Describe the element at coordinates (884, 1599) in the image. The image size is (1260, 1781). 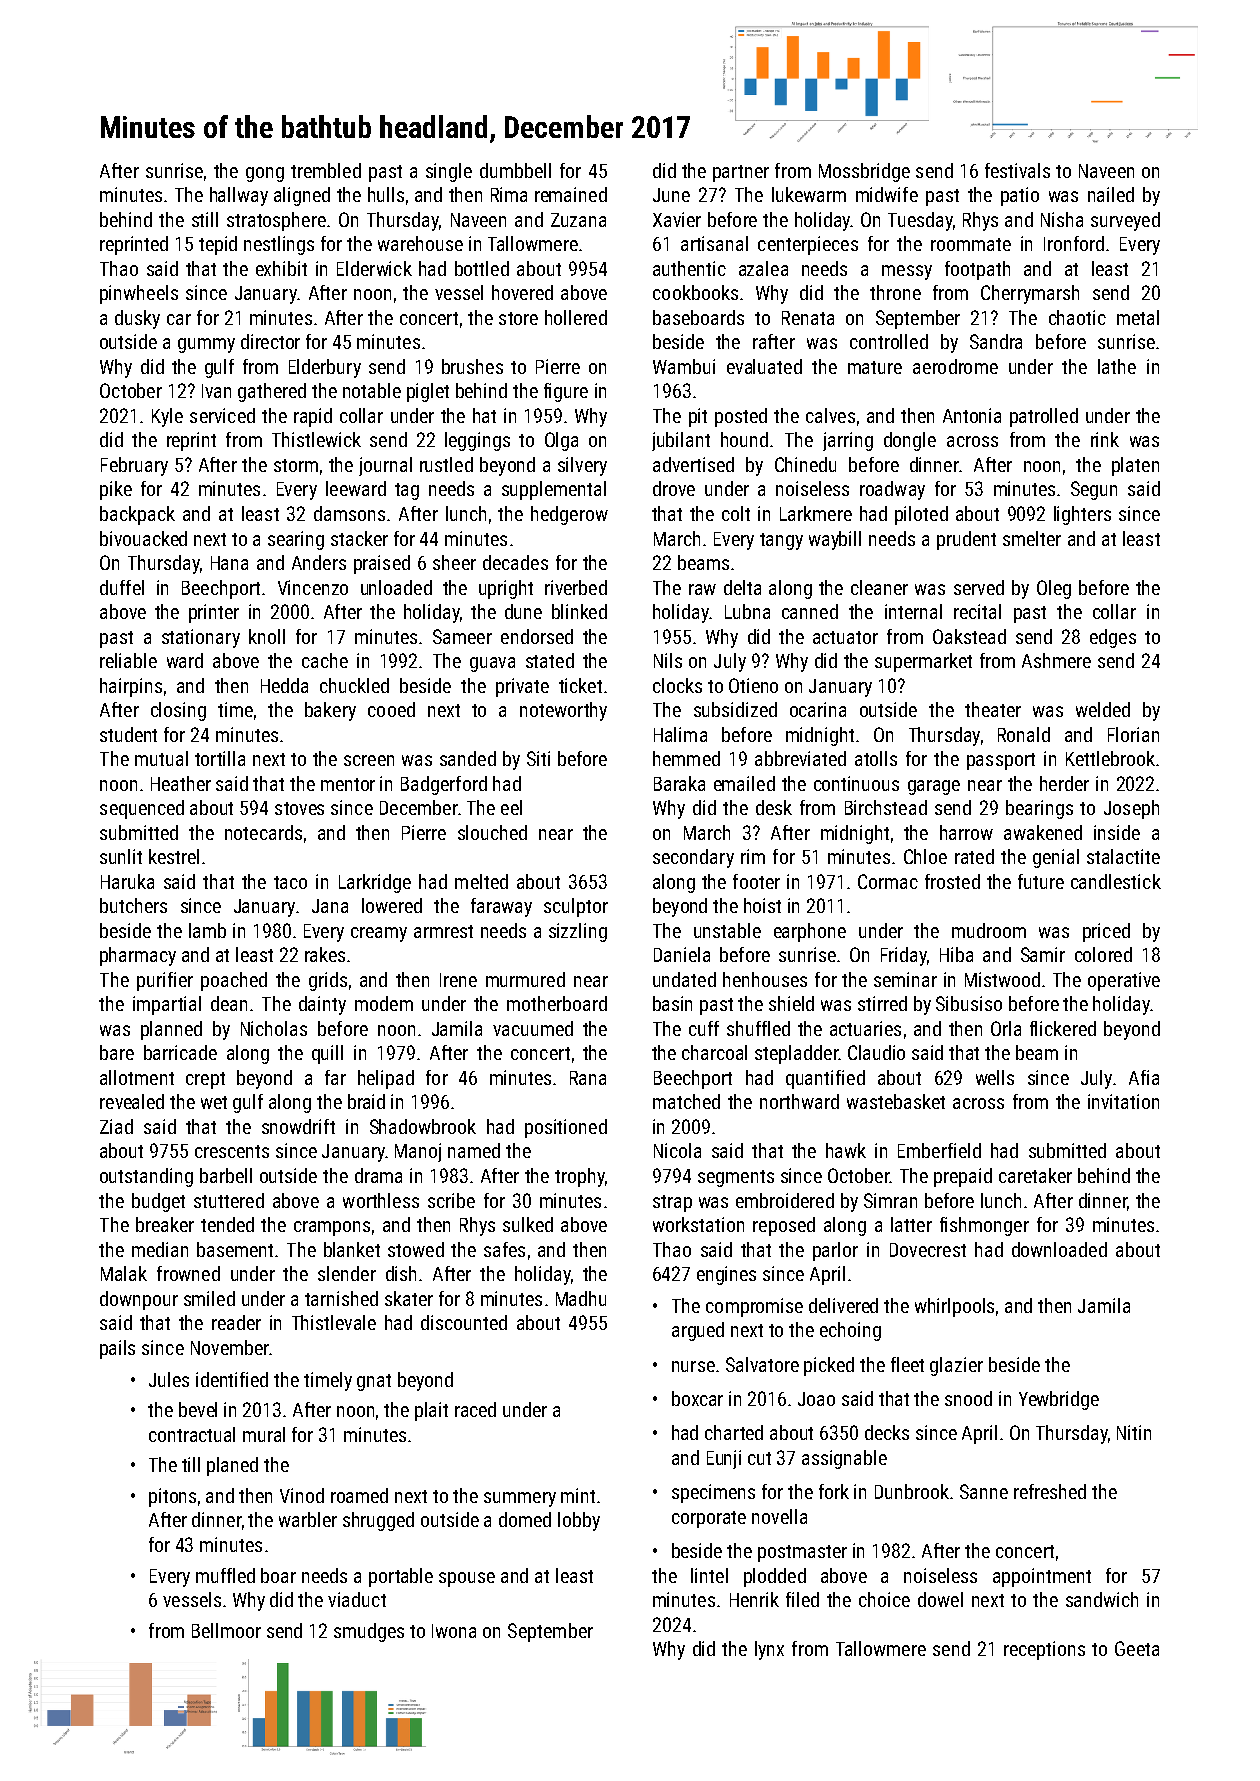
I see `choice` at that location.
